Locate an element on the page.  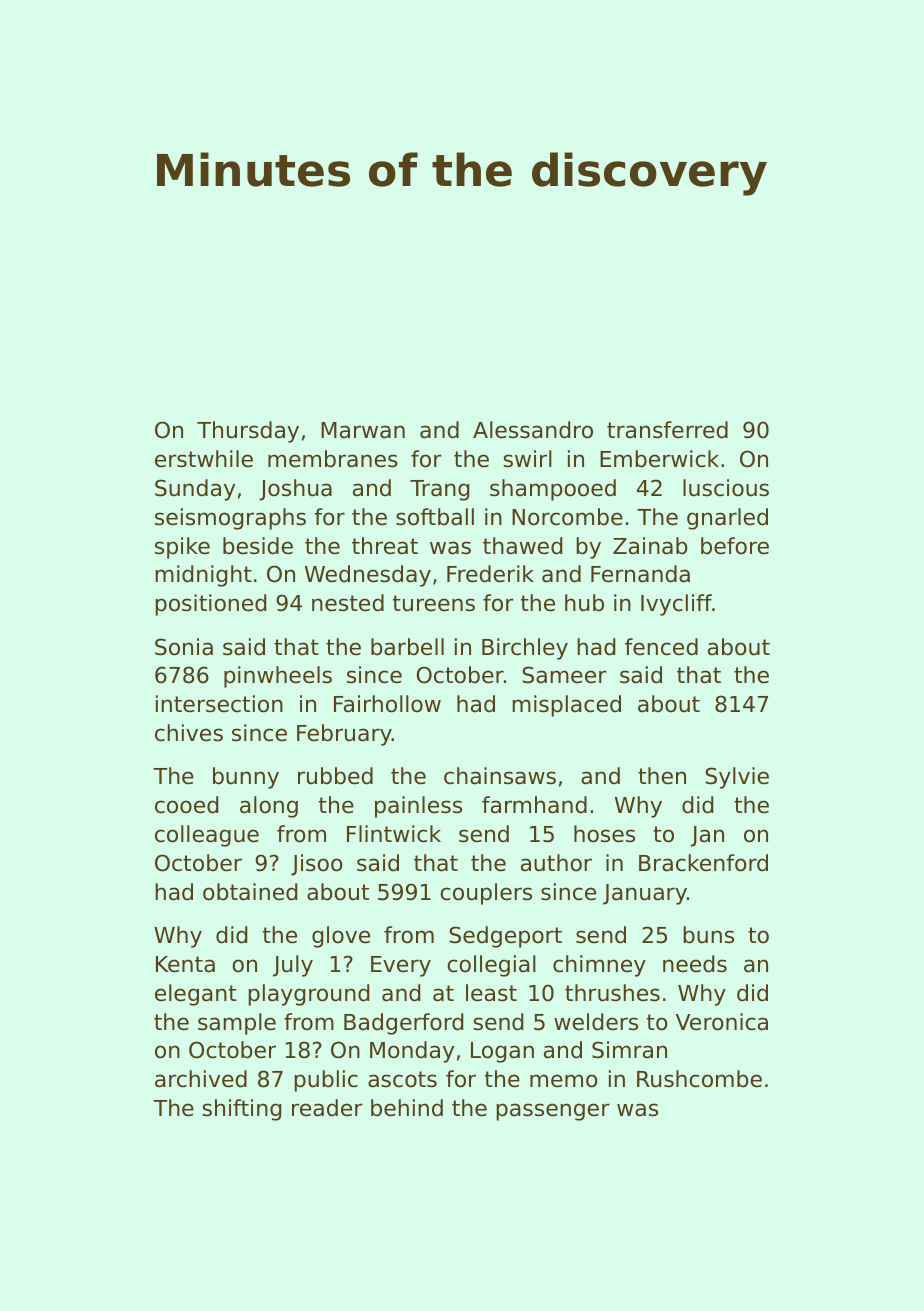
Flintwick is located at coordinates (394, 834).
